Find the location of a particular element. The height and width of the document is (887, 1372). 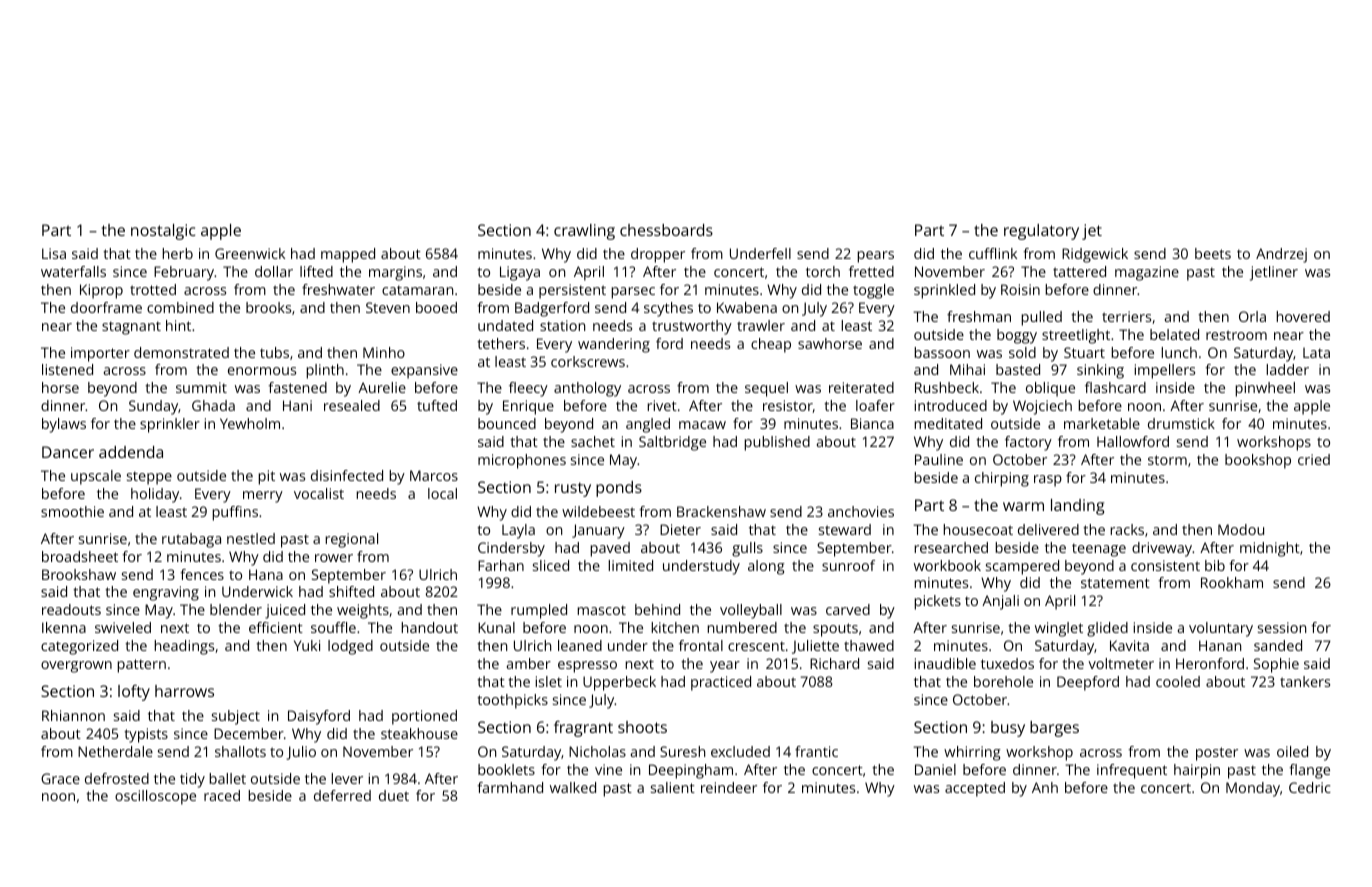

nostalgic is located at coordinates (163, 232).
